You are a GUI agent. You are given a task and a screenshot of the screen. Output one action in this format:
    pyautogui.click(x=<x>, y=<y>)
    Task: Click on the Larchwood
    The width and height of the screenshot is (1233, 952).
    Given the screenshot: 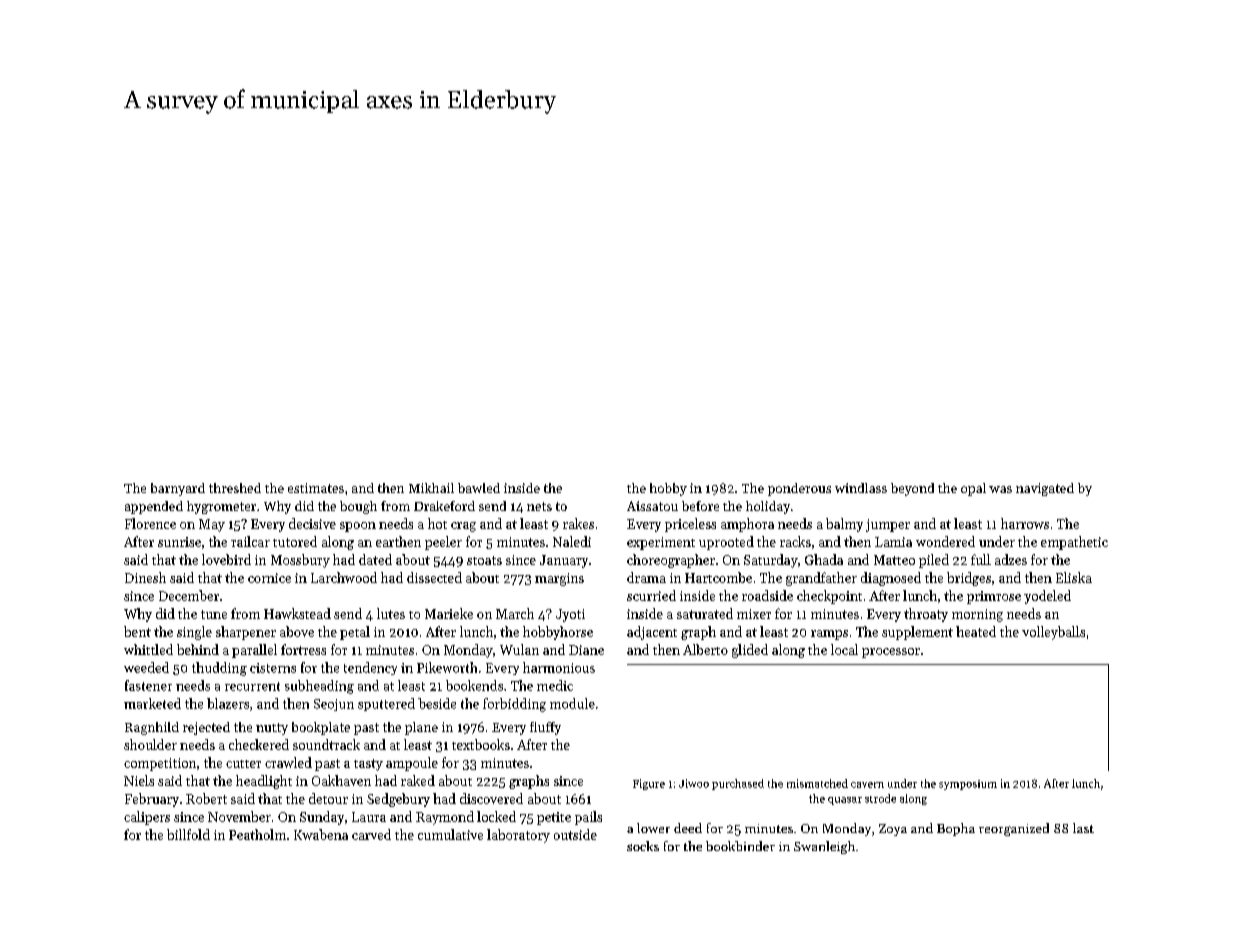 What is the action you would take?
    pyautogui.click(x=344, y=577)
